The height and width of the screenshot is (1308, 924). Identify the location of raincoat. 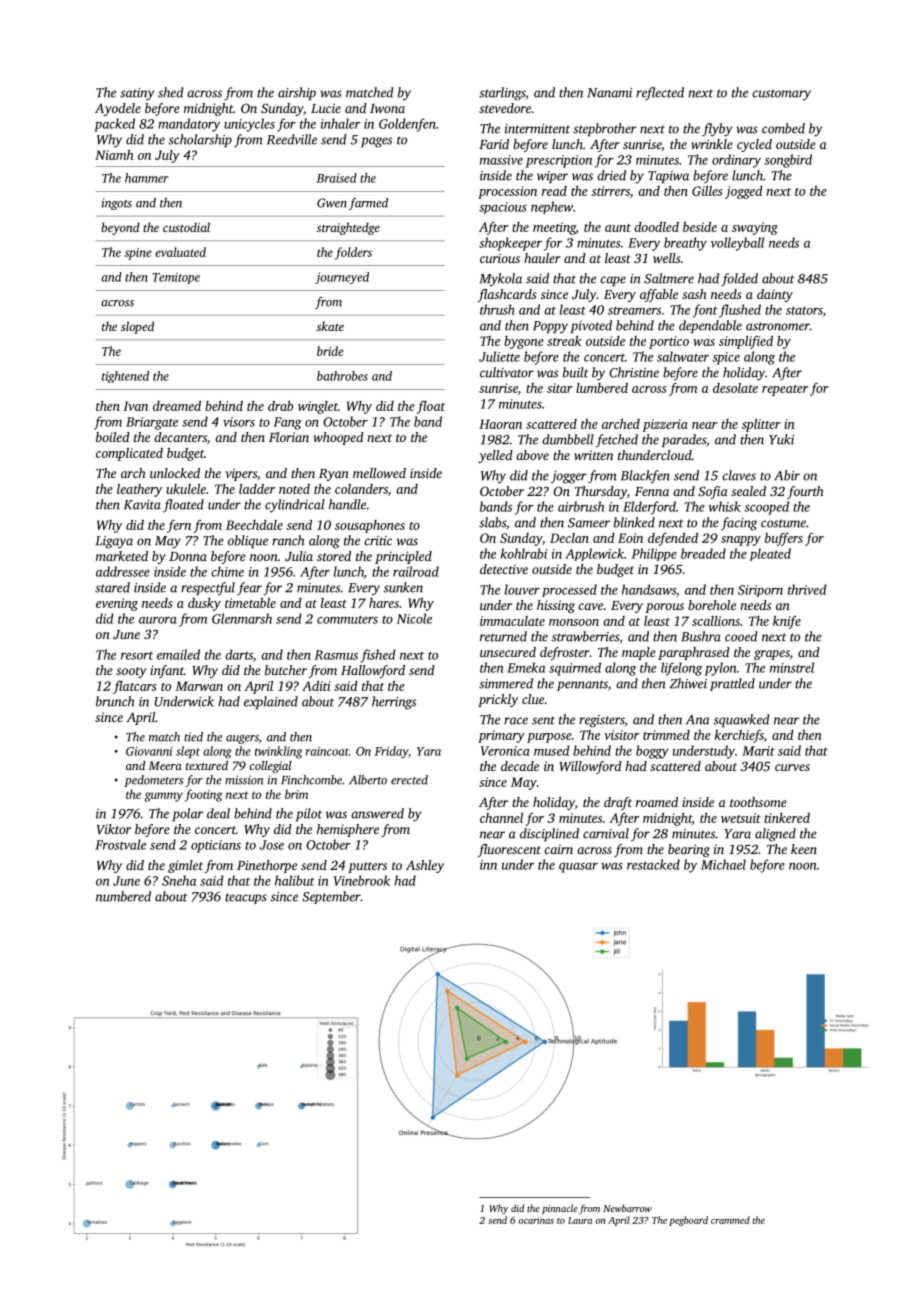
(327, 751).
